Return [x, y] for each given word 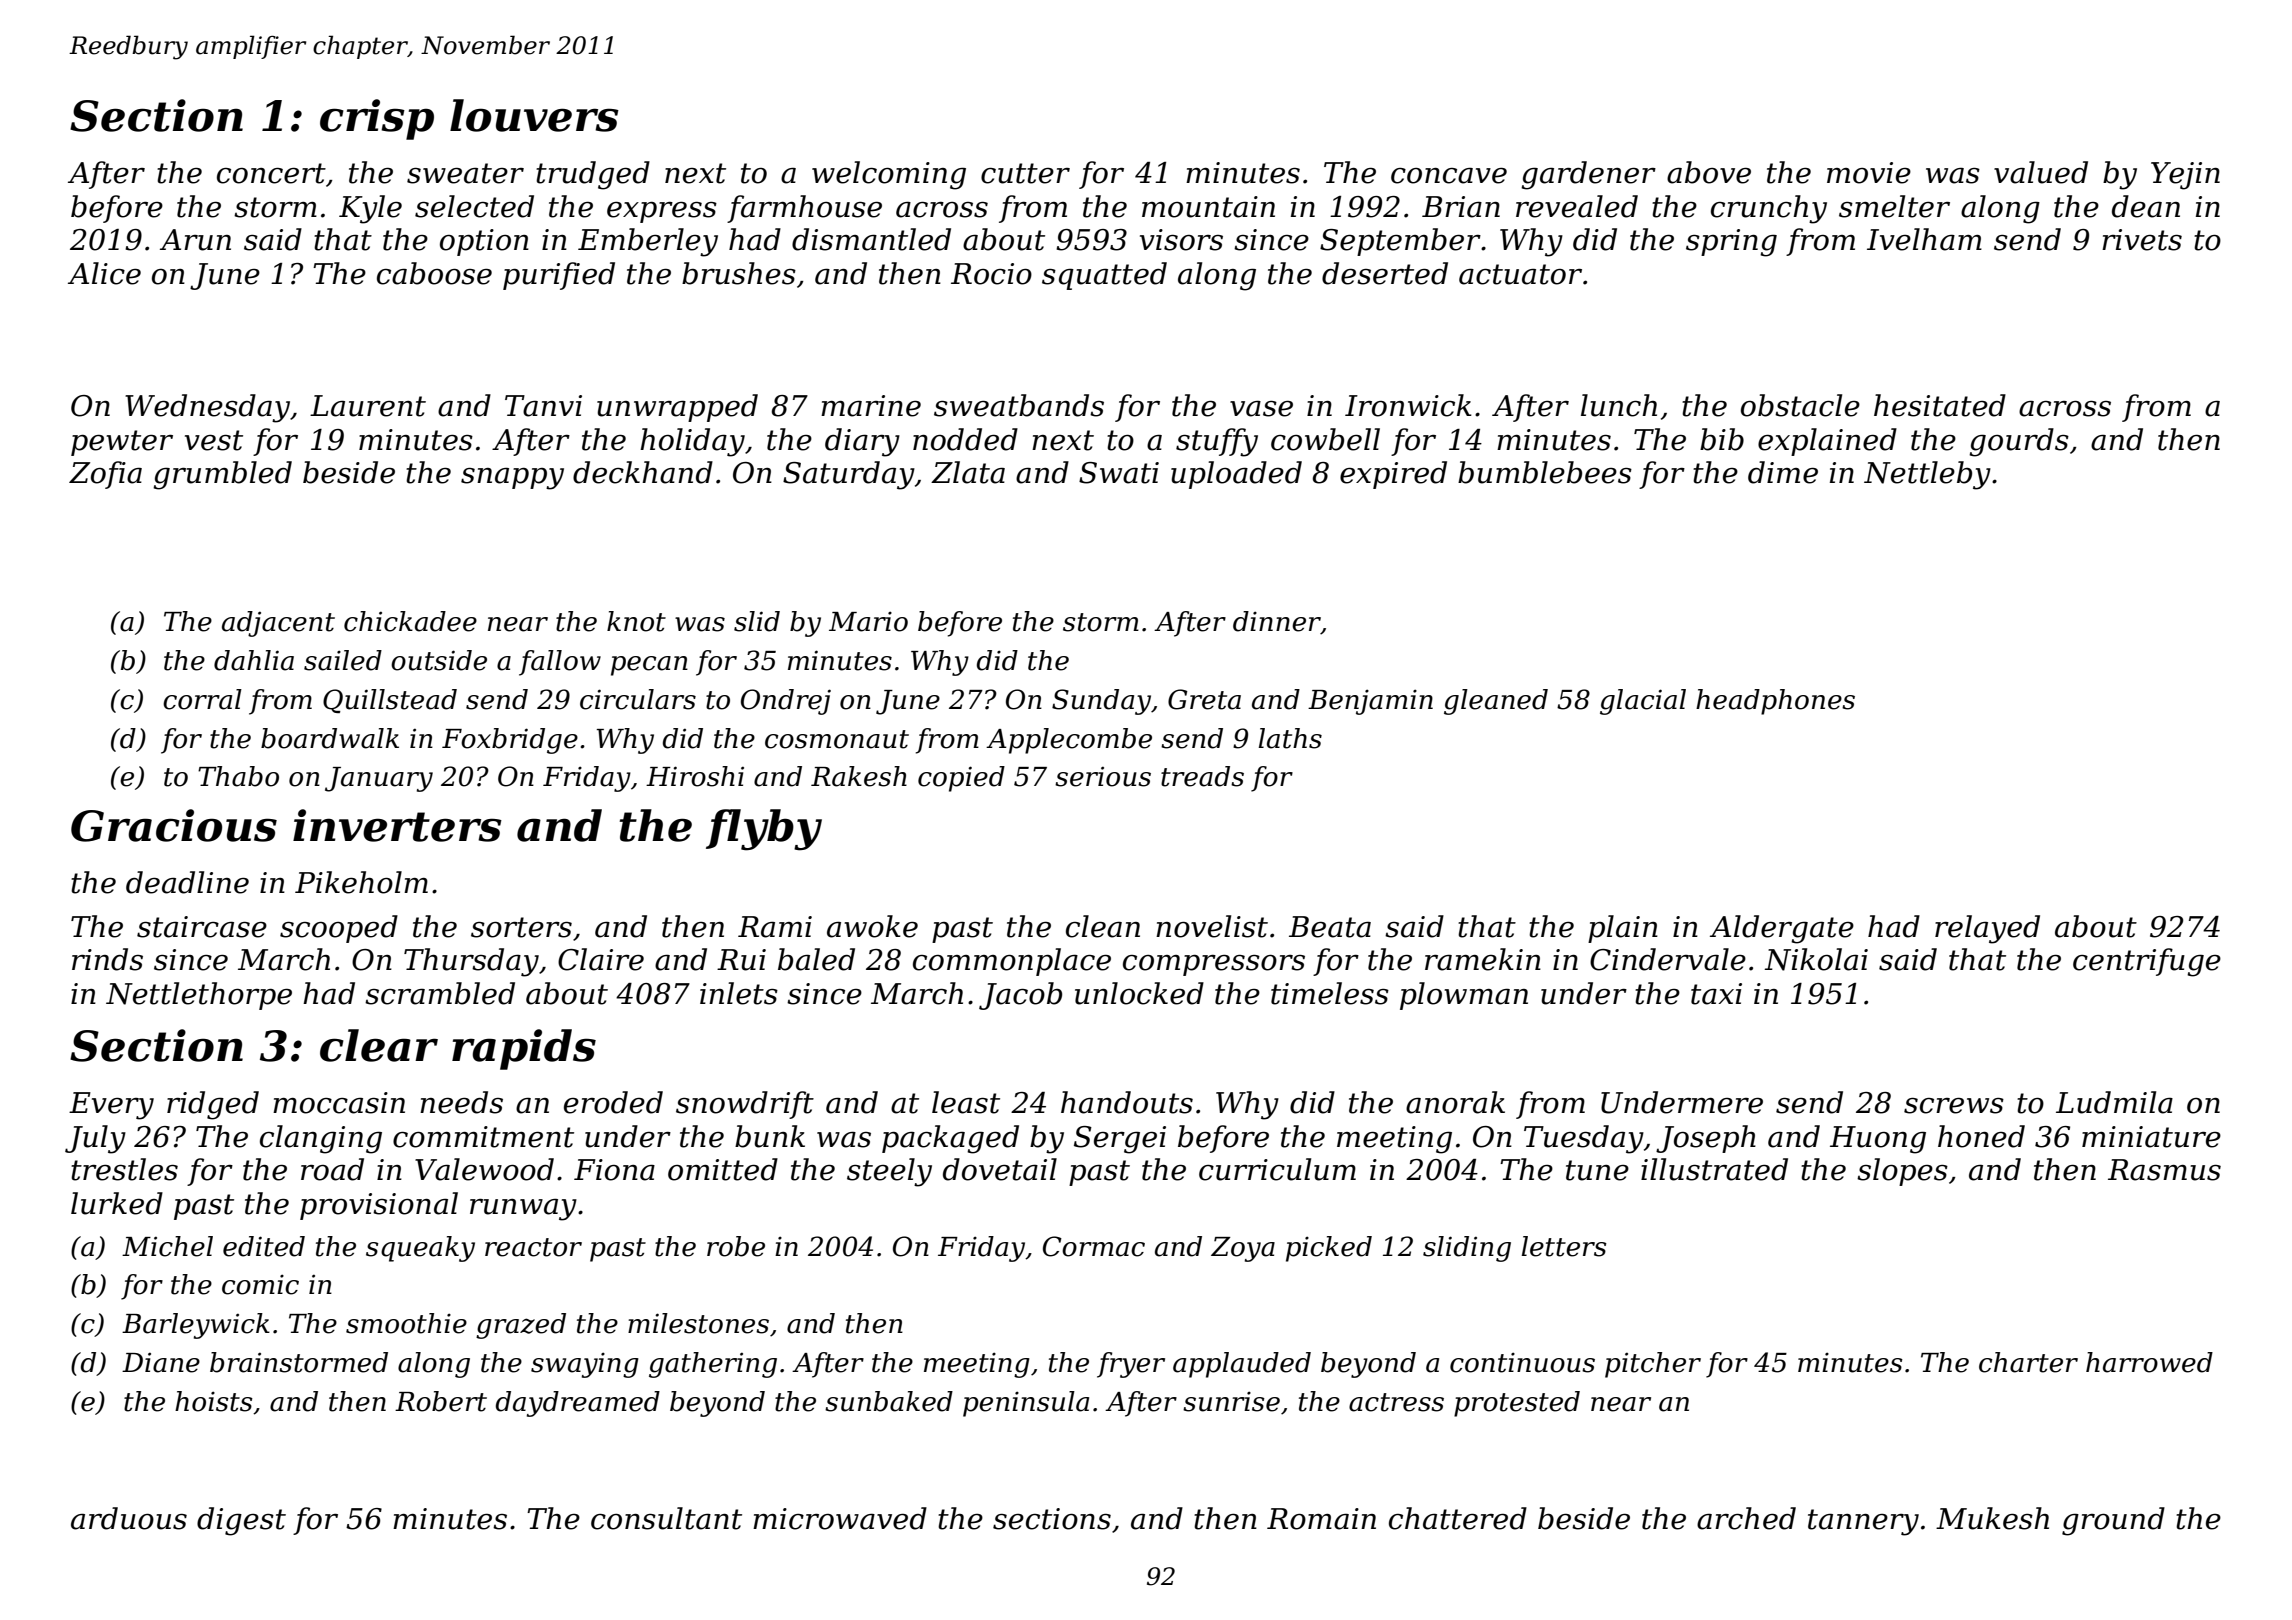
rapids [524, 1049]
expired [1393, 475]
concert [271, 173]
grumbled [222, 475]
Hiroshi [695, 776]
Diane [161, 1363]
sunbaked [889, 1401]
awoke [872, 926]
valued [2041, 172]
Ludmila [2114, 1102]
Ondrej [786, 702]
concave [1449, 176]
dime [1783, 472]
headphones [1775, 702]
